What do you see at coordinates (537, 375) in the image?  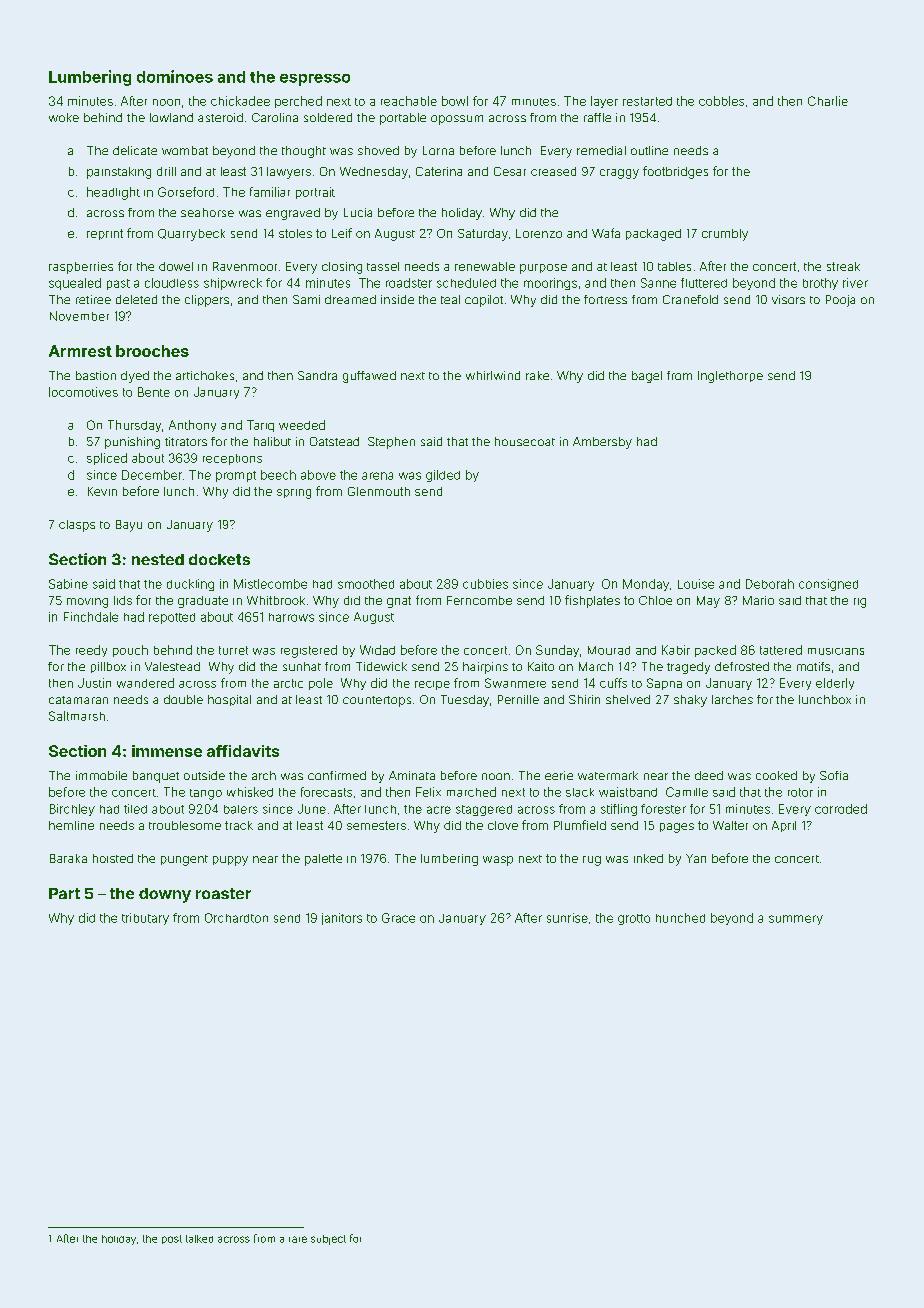 I see `rake` at bounding box center [537, 375].
